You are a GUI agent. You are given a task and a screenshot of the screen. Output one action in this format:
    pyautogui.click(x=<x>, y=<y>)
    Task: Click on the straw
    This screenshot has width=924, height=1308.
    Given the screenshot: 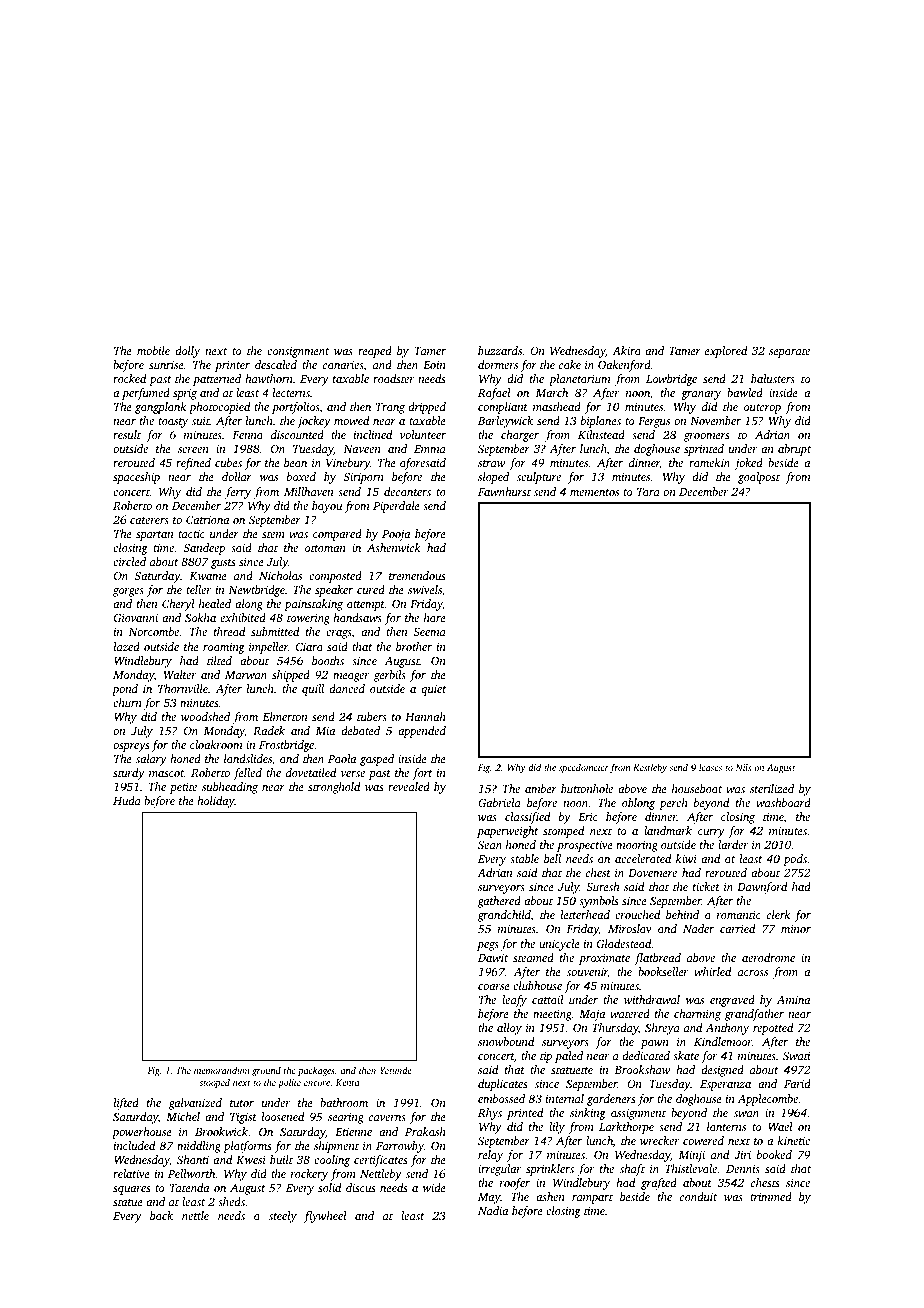 What is the action you would take?
    pyautogui.click(x=491, y=463)
